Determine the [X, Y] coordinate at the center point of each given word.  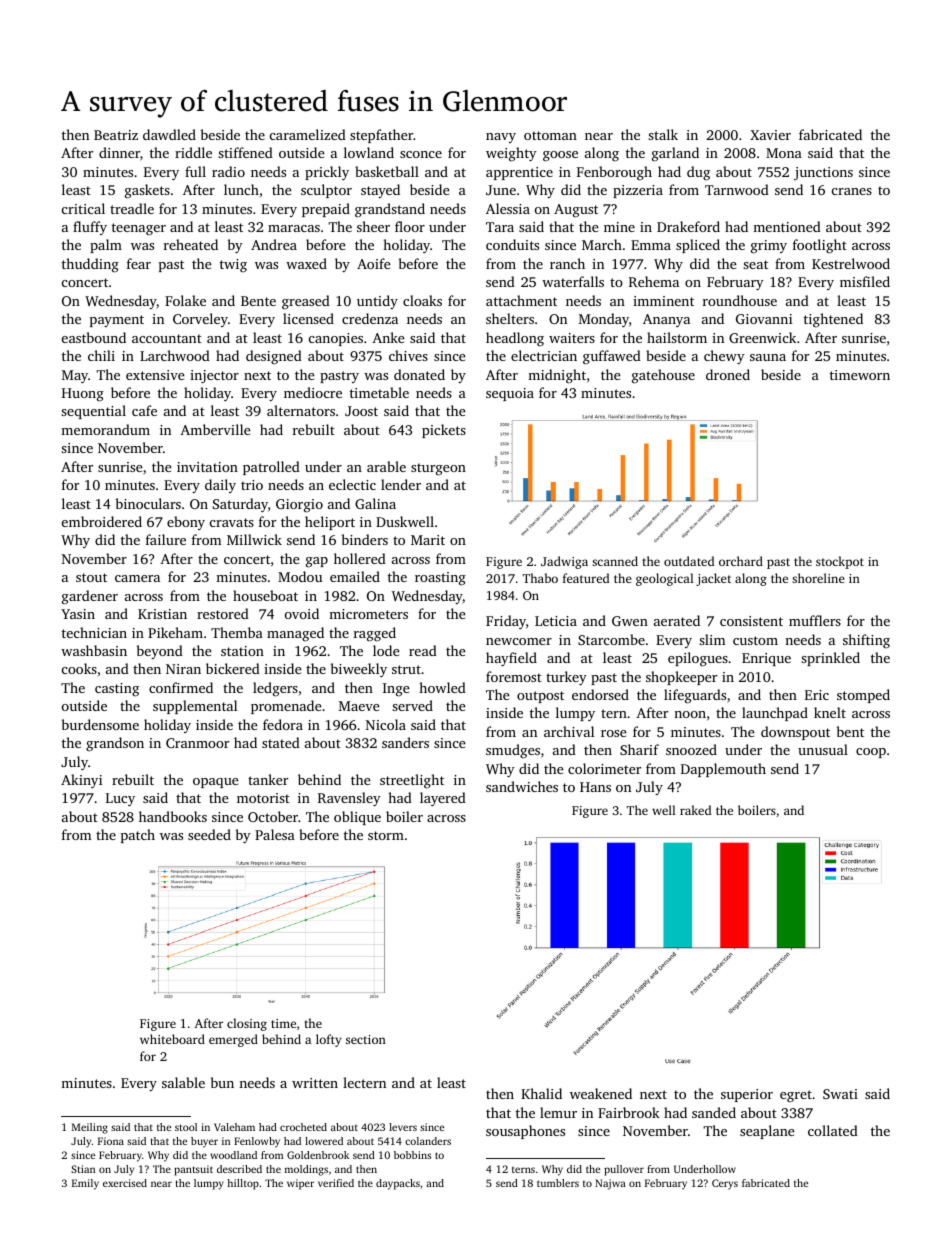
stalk [663, 134]
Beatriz [116, 135]
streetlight [412, 781]
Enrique [766, 659]
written [315, 1083]
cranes [852, 191]
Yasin [78, 614]
